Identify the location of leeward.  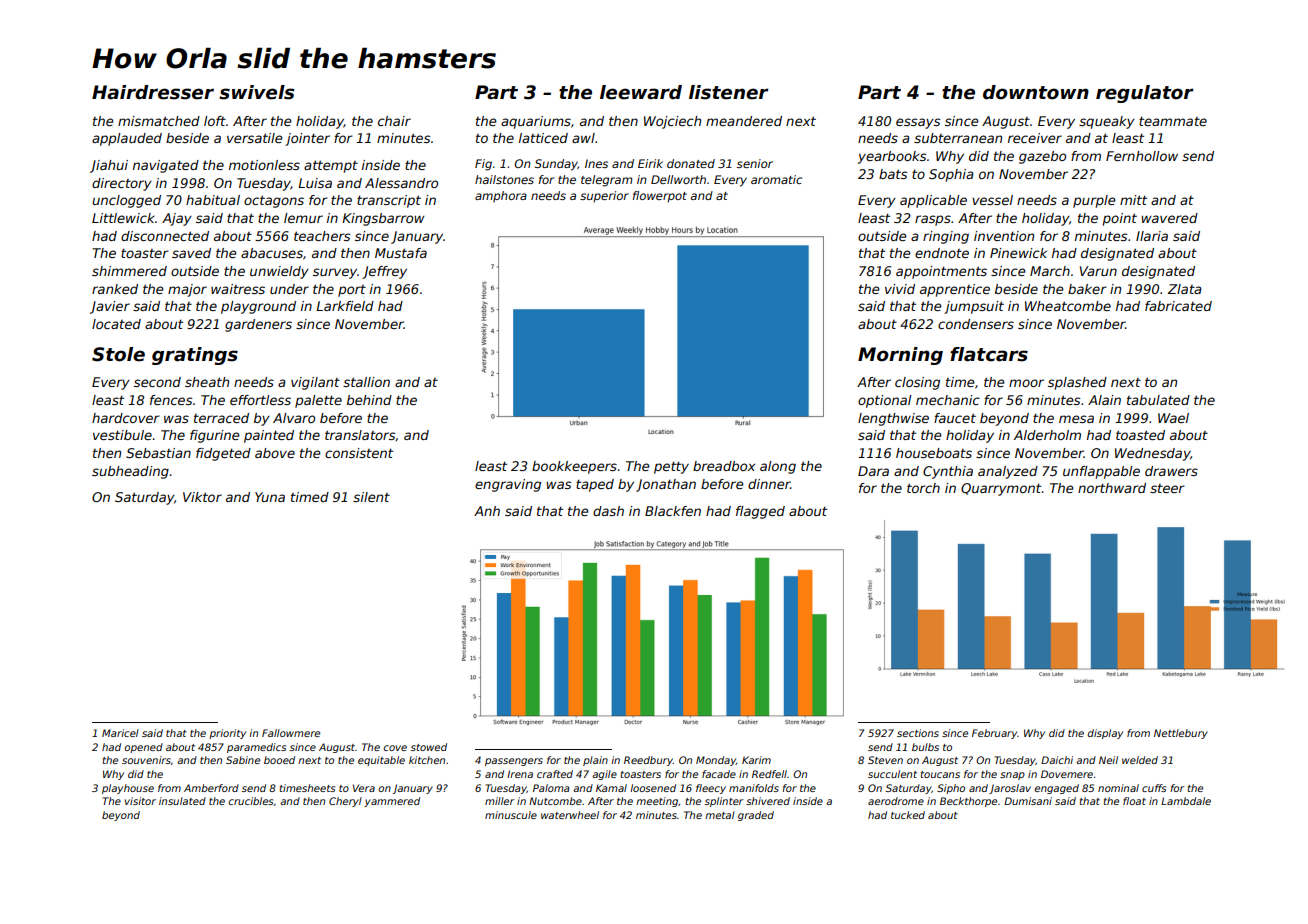
(641, 92).
